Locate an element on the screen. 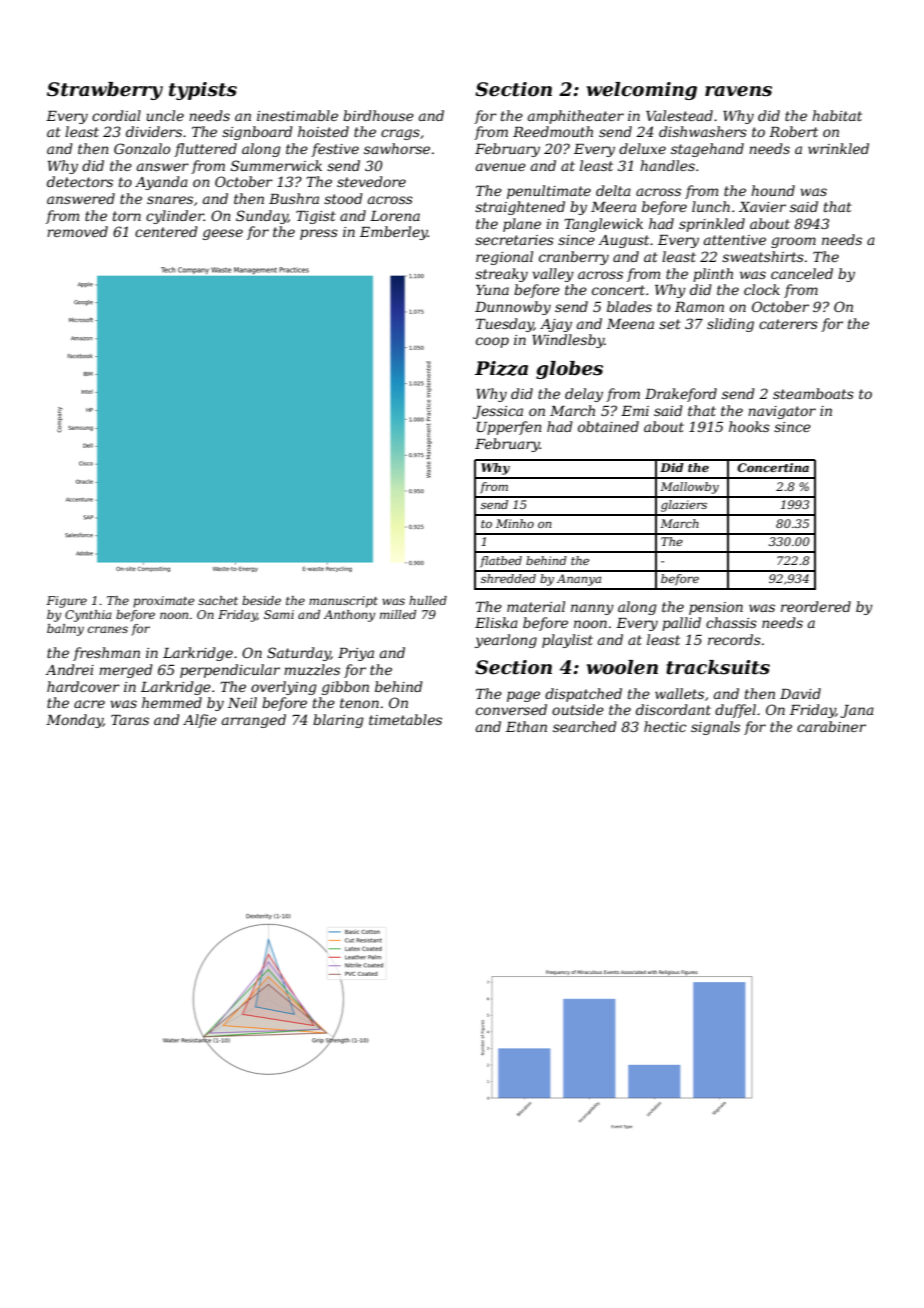 This screenshot has height=1308, width=924. caterers is located at coordinates (788, 324).
